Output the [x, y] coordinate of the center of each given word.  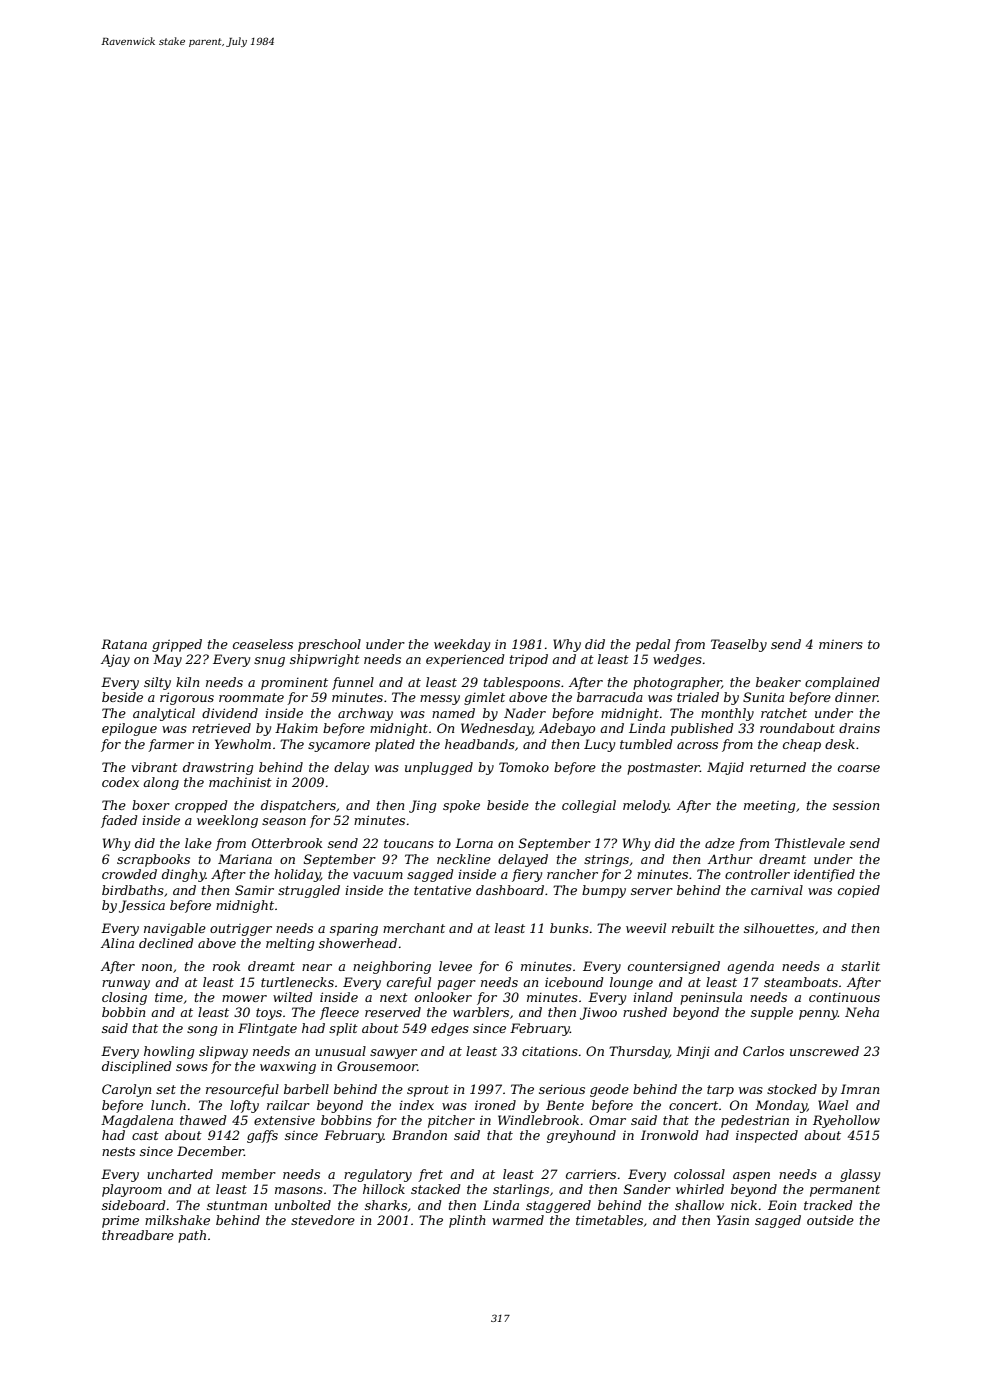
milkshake [177, 1220]
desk [840, 744]
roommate [251, 697]
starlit [860, 966]
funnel [353, 683]
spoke [461, 806]
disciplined [136, 1067]
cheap [802, 745]
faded [119, 821]
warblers [481, 1012]
